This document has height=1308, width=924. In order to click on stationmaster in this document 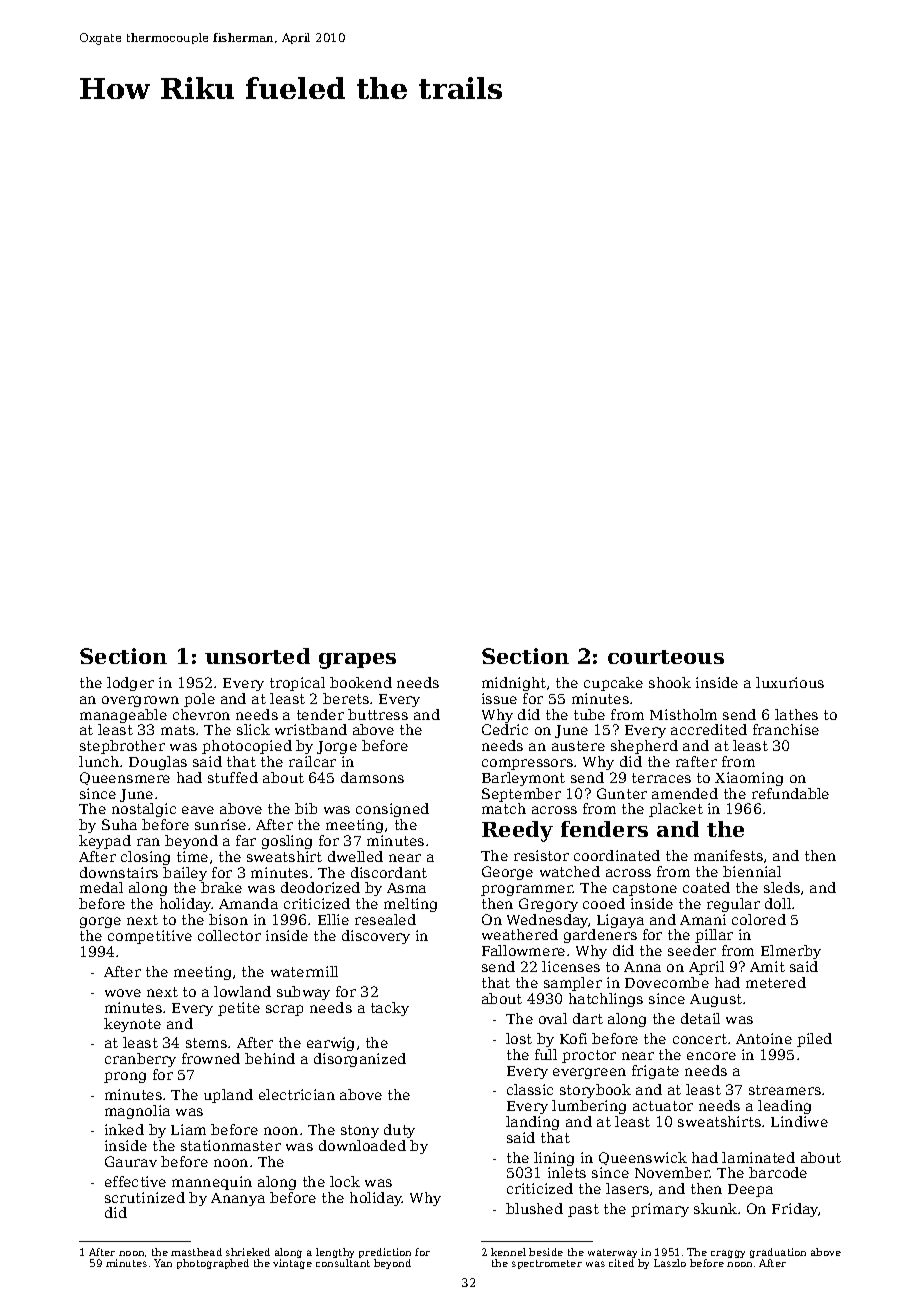, I will do `click(231, 1145)`.
